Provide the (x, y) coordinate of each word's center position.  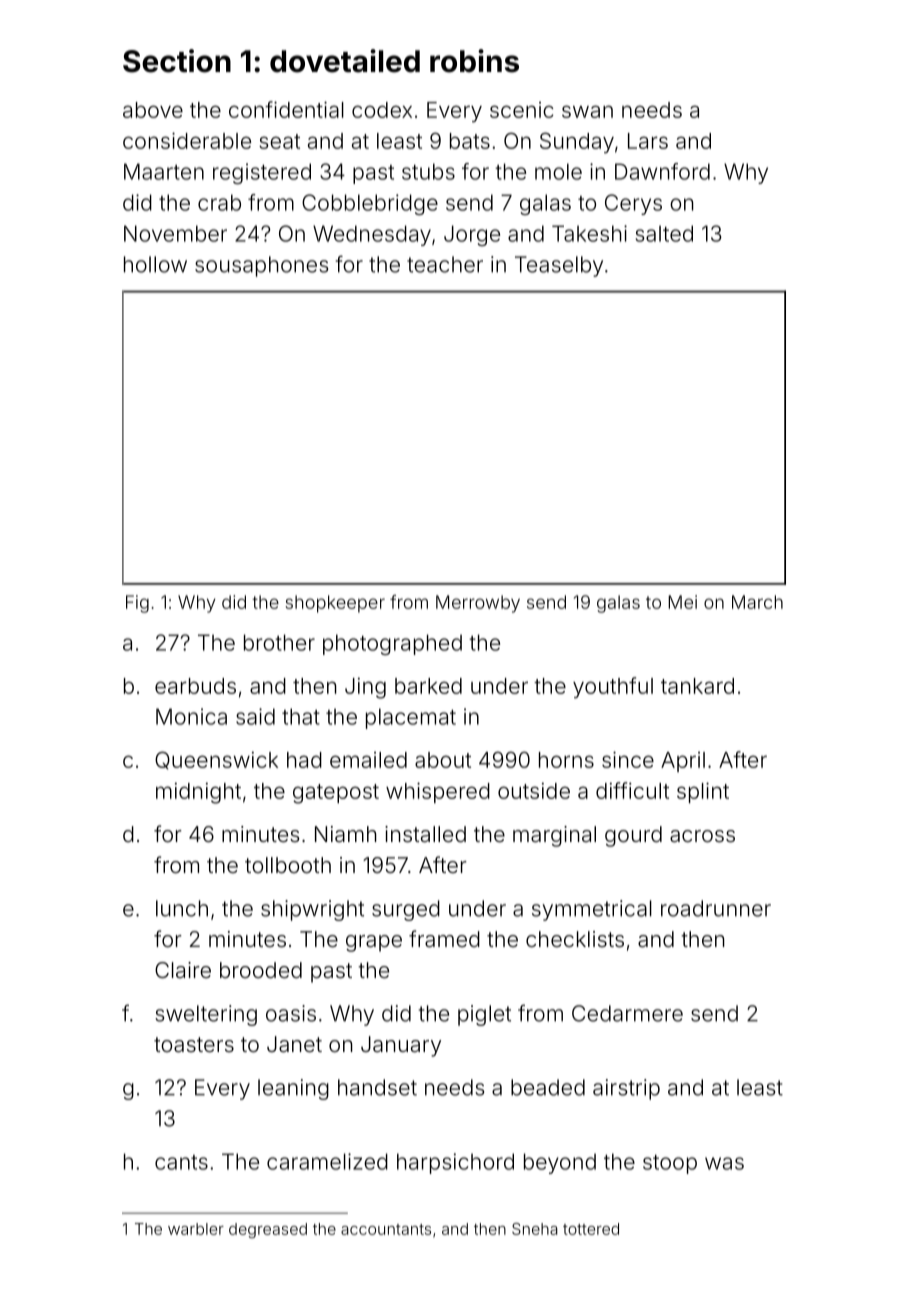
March (757, 602)
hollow (155, 264)
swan (587, 111)
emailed (368, 760)
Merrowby (478, 604)
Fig (137, 604)
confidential (286, 109)
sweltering (206, 1015)
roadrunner (716, 908)
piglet (484, 1015)
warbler (196, 1229)
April (683, 762)
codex (382, 110)
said (255, 716)
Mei (682, 602)
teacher (445, 264)
